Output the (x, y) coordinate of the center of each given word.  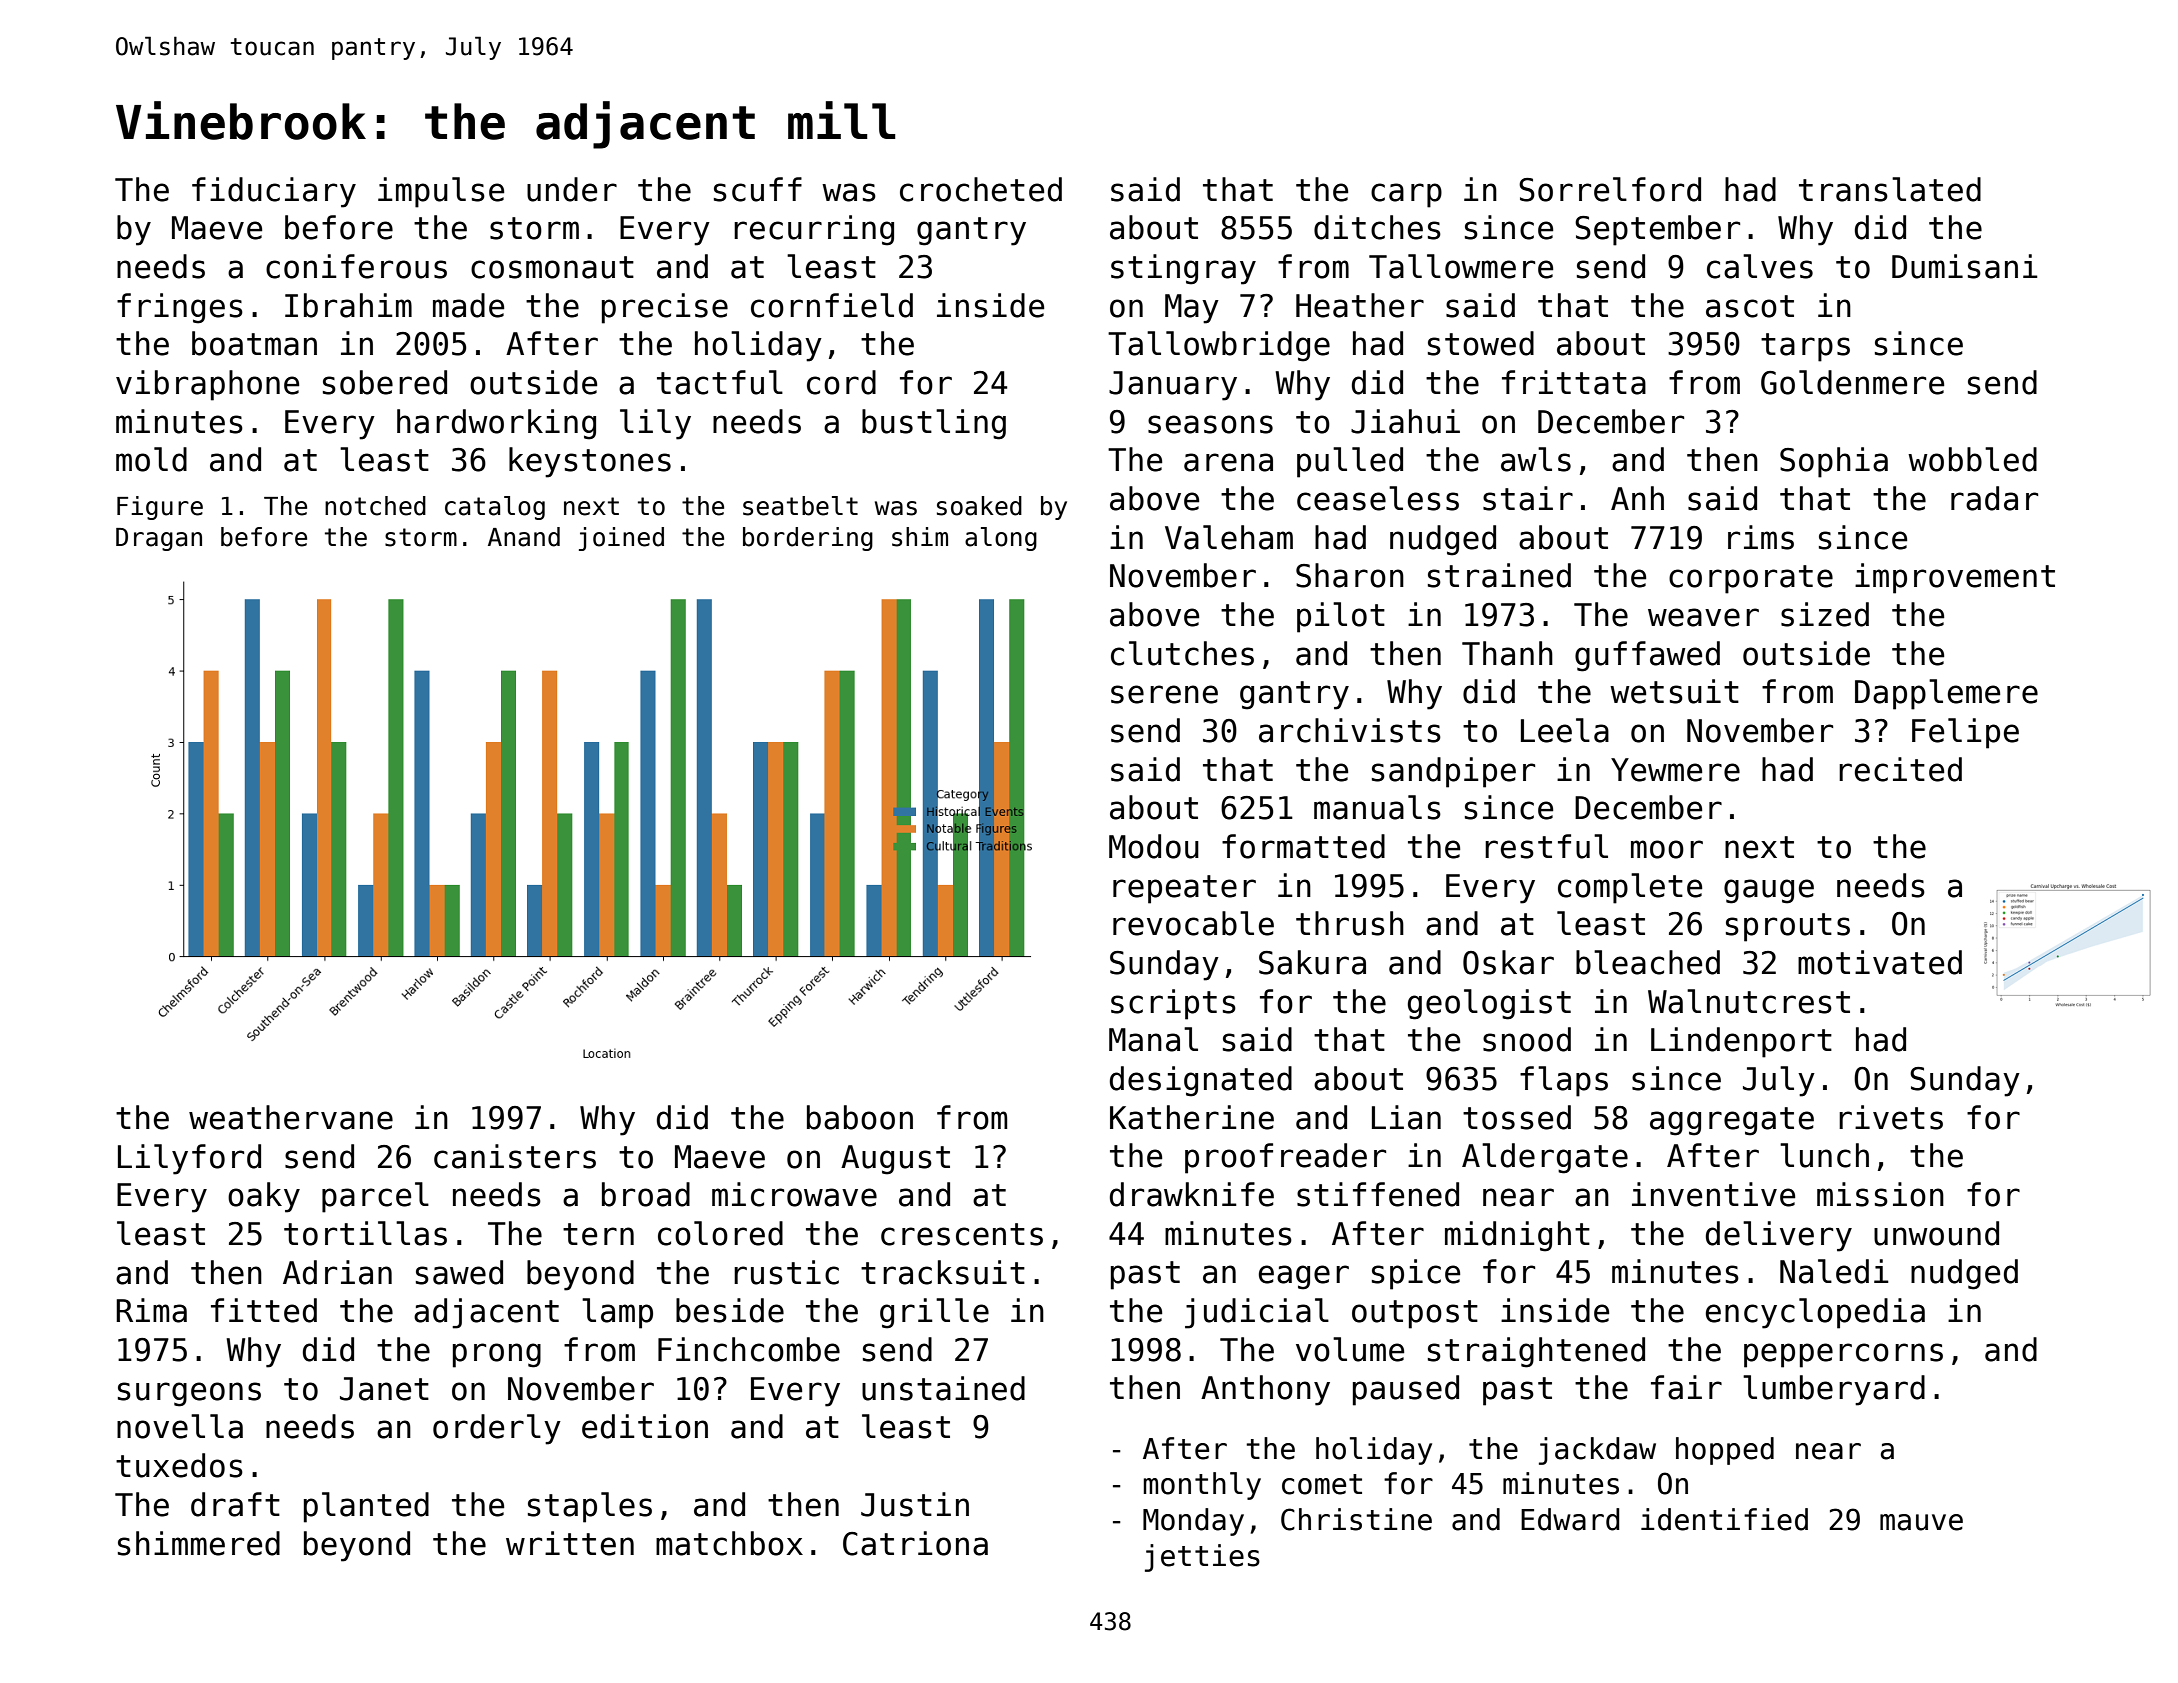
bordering (808, 539)
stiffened (1378, 1194)
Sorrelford (1610, 189)
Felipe (1965, 733)
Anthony (1265, 1390)
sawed (459, 1272)
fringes (180, 308)
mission (1880, 1194)
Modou (1154, 846)
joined (621, 539)
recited (1900, 769)
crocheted (981, 189)
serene (1164, 694)
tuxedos (179, 1465)
